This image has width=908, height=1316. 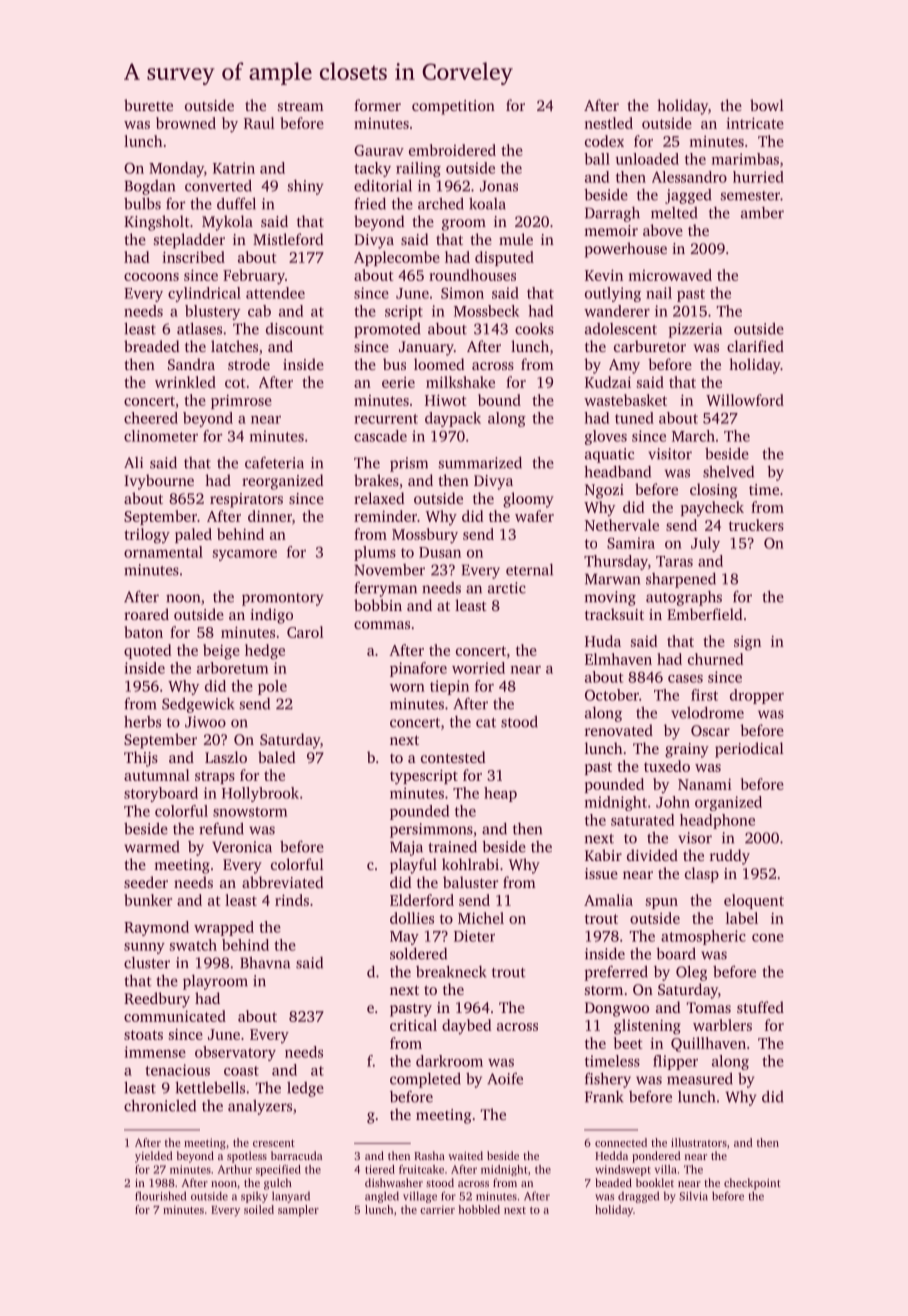 What do you see at coordinates (705, 614) in the image?
I see `Emberfield` at bounding box center [705, 614].
